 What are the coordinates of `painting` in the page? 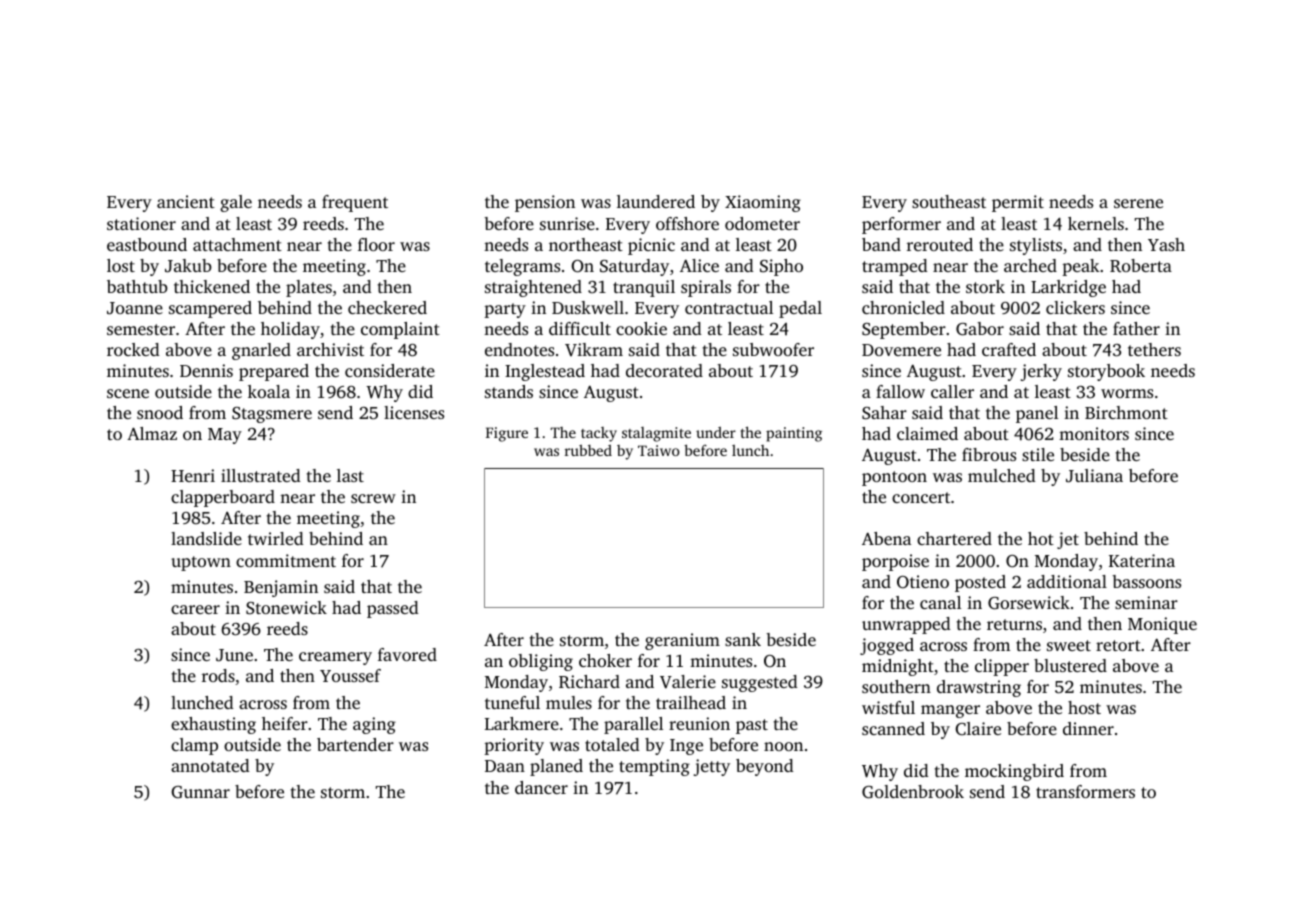 It's located at (794, 434).
